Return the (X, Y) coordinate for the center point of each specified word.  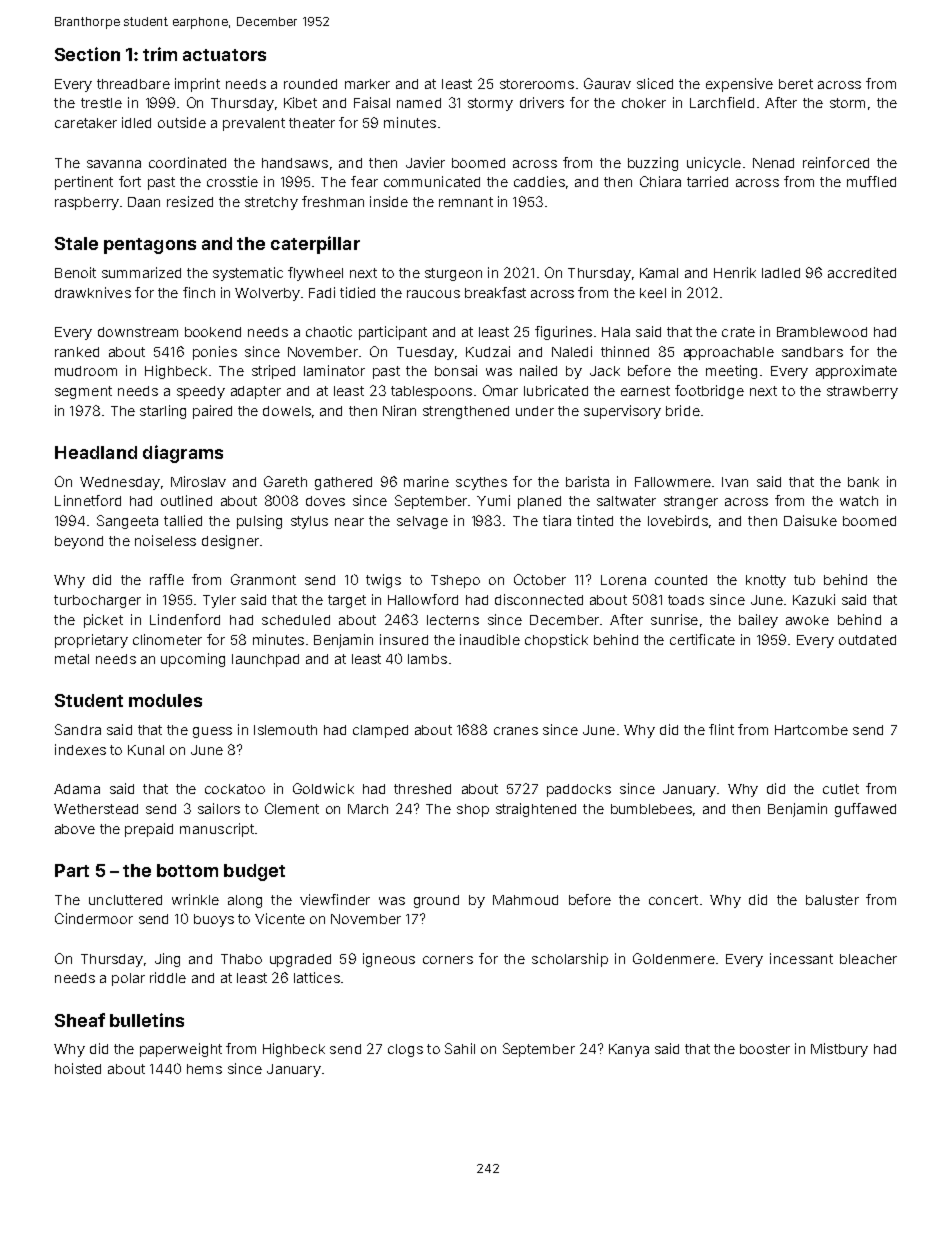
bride (683, 410)
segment (83, 392)
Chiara (660, 181)
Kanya (629, 1050)
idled (136, 122)
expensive (739, 85)
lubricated (556, 390)
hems (204, 1069)
